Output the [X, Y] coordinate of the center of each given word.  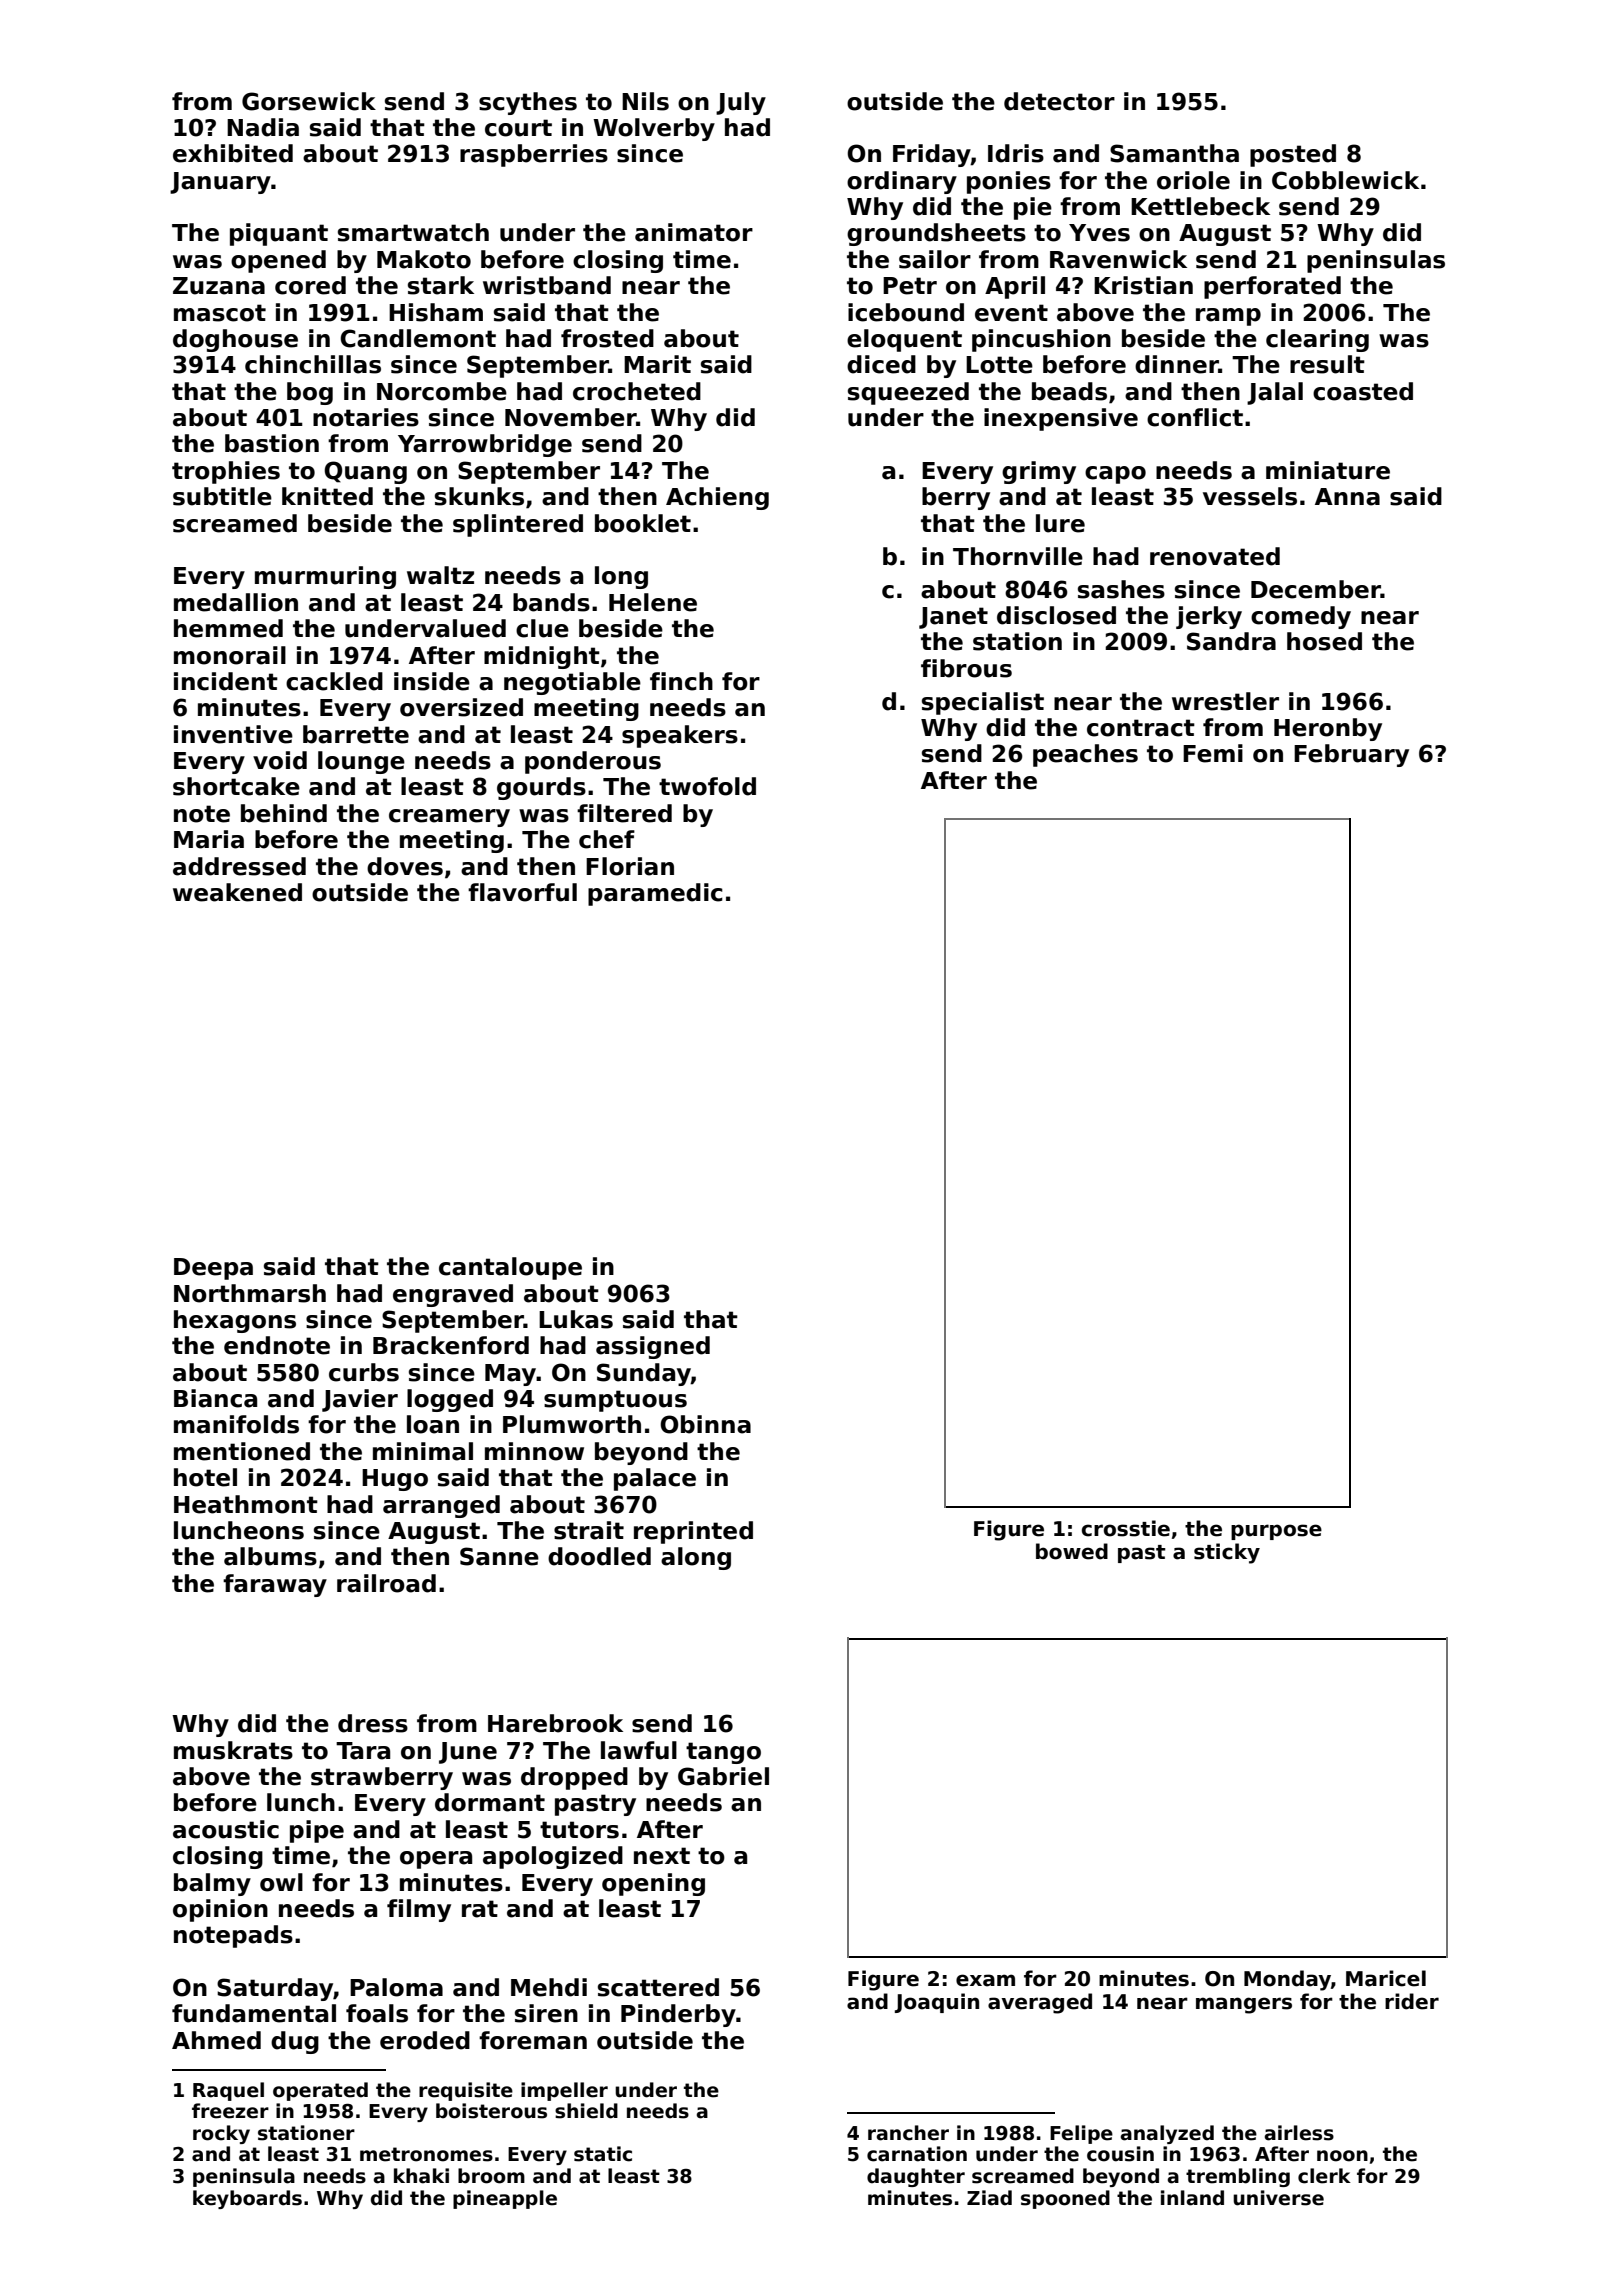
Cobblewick [1345, 180]
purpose [1276, 1532]
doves [405, 866]
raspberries [534, 155]
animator [694, 232]
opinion [220, 1910]
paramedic [655, 894]
